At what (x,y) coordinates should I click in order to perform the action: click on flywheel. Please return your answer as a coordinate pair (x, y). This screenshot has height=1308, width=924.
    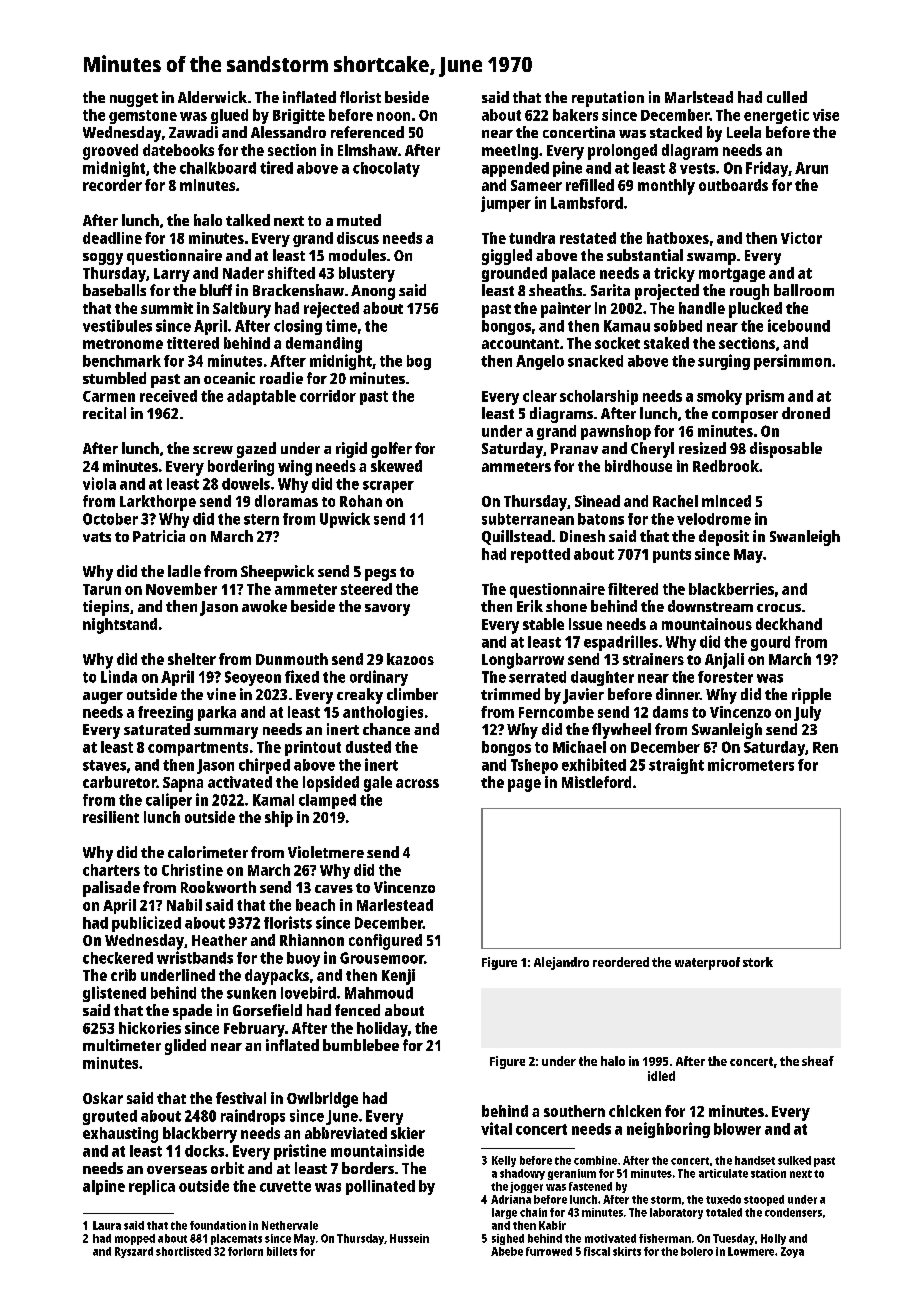
    Looking at the image, I should click on (621, 731).
